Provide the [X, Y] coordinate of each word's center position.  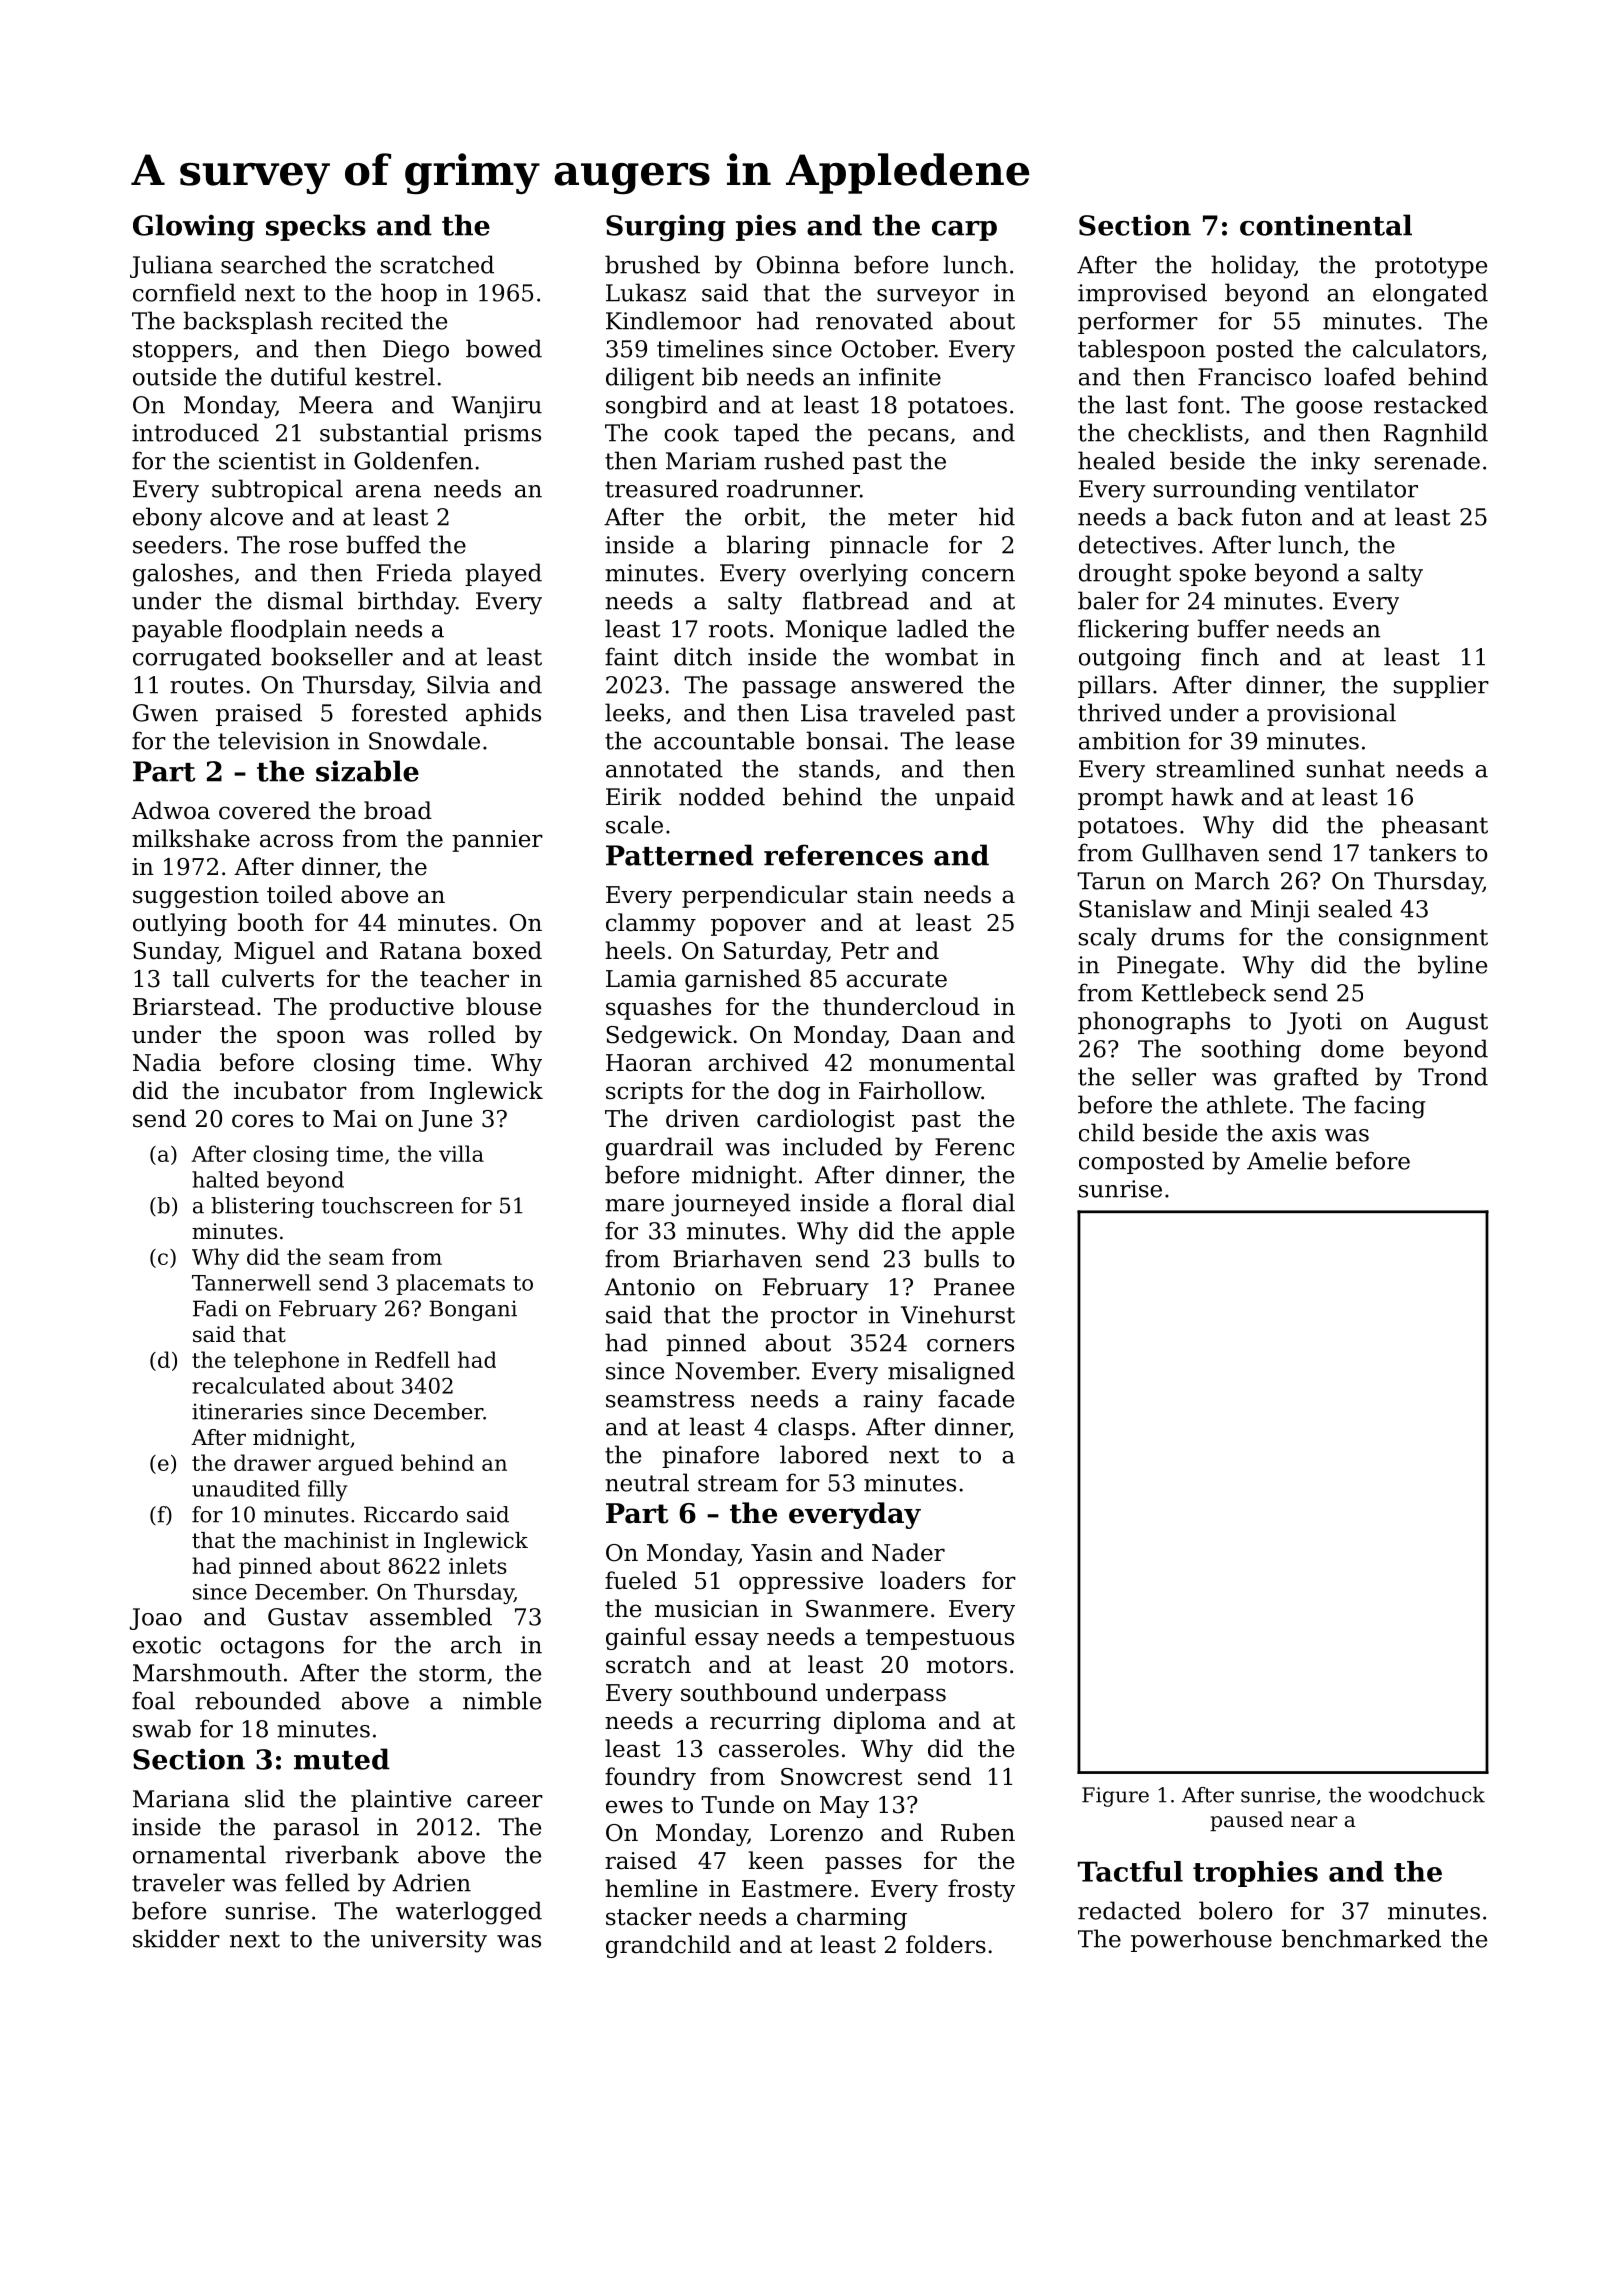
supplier [1441, 686]
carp [964, 231]
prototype [1431, 268]
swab [162, 1728]
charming [852, 1918]
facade [976, 1398]
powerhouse [1201, 1940]
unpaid [975, 798]
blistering [262, 1207]
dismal [305, 600]
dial [994, 1202]
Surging [665, 228]
